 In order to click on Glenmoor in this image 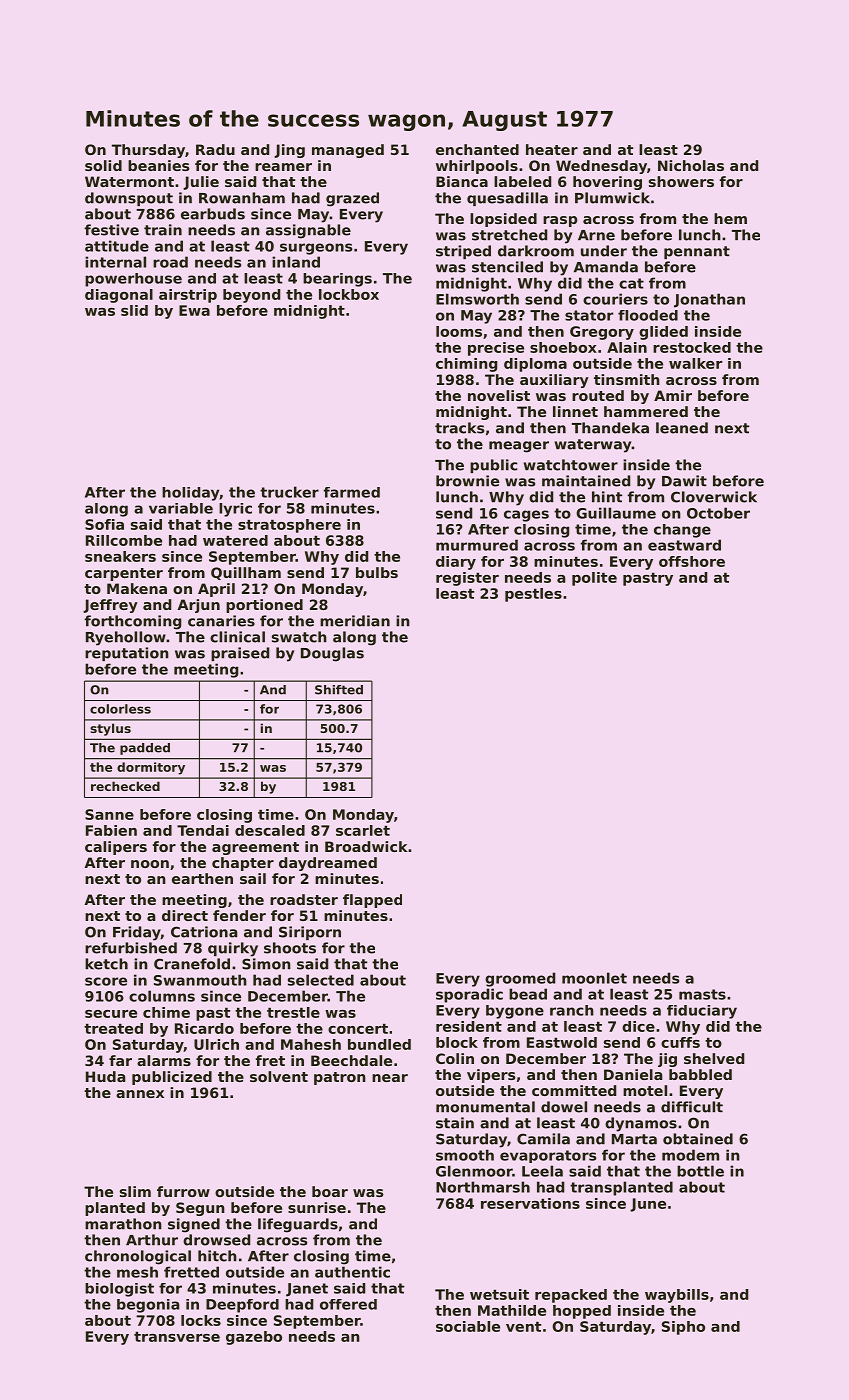, I will do `click(474, 1171)`.
